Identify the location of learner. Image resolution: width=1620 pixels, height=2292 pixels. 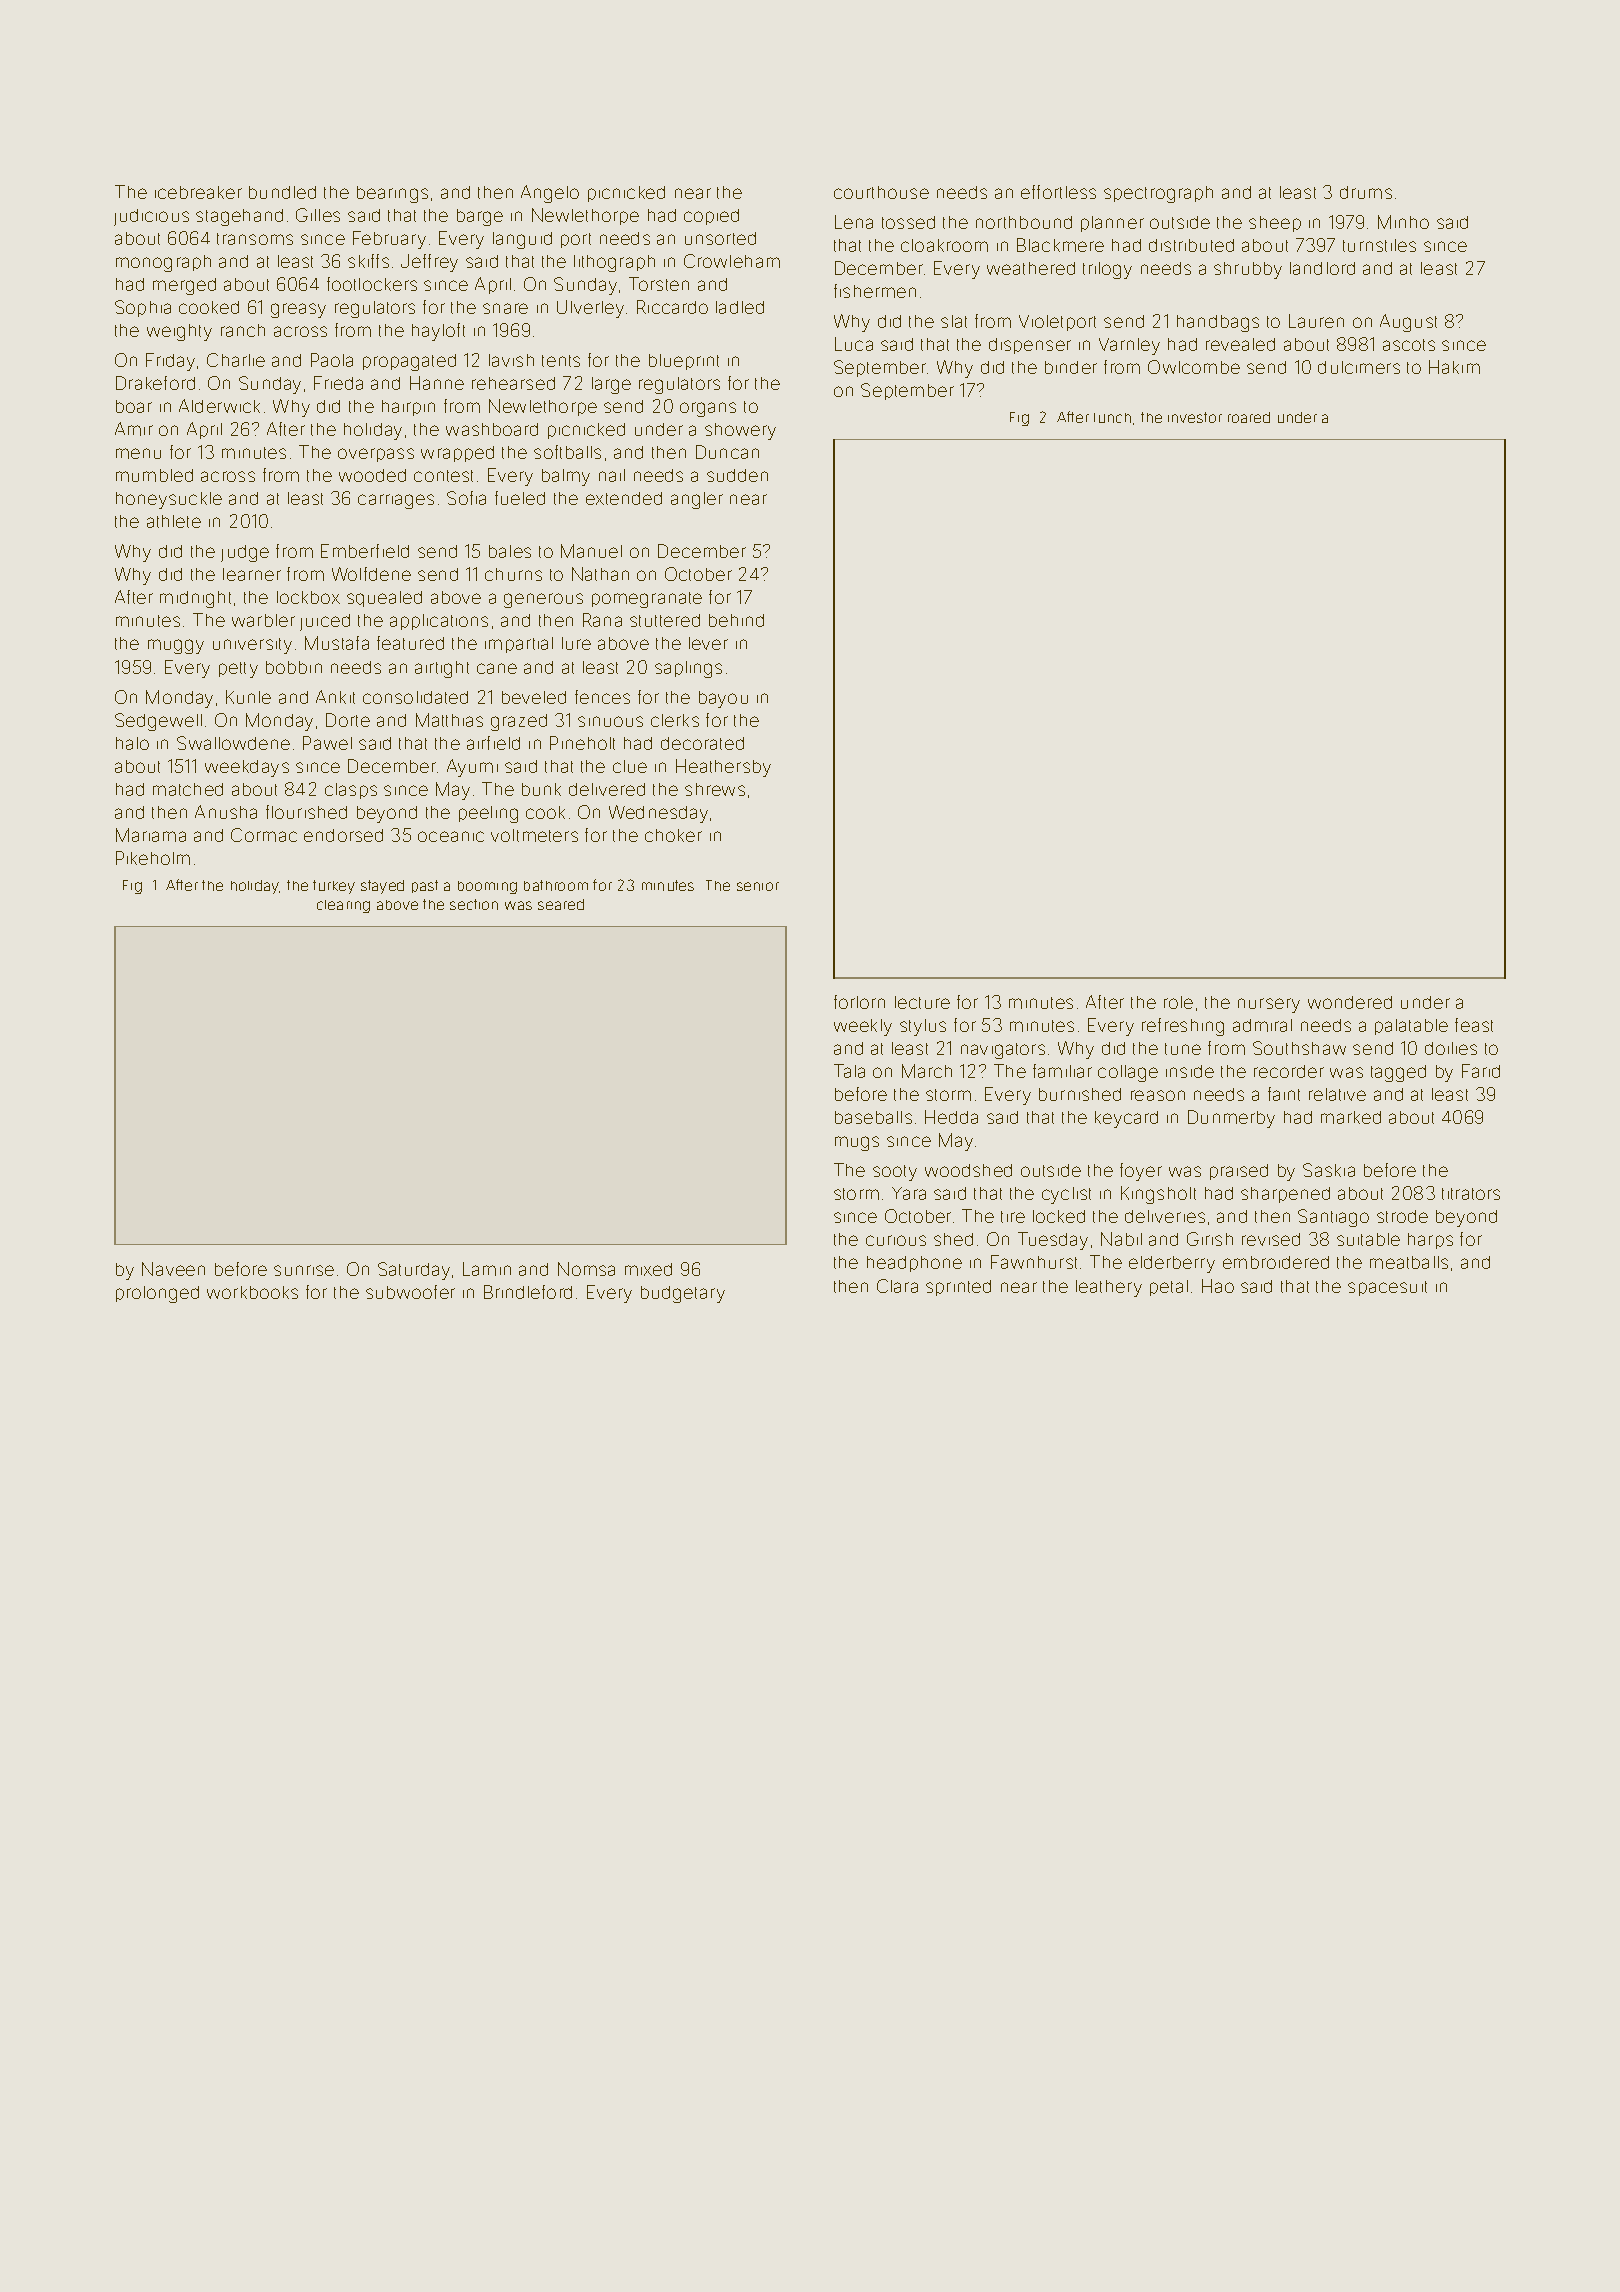
(252, 574).
